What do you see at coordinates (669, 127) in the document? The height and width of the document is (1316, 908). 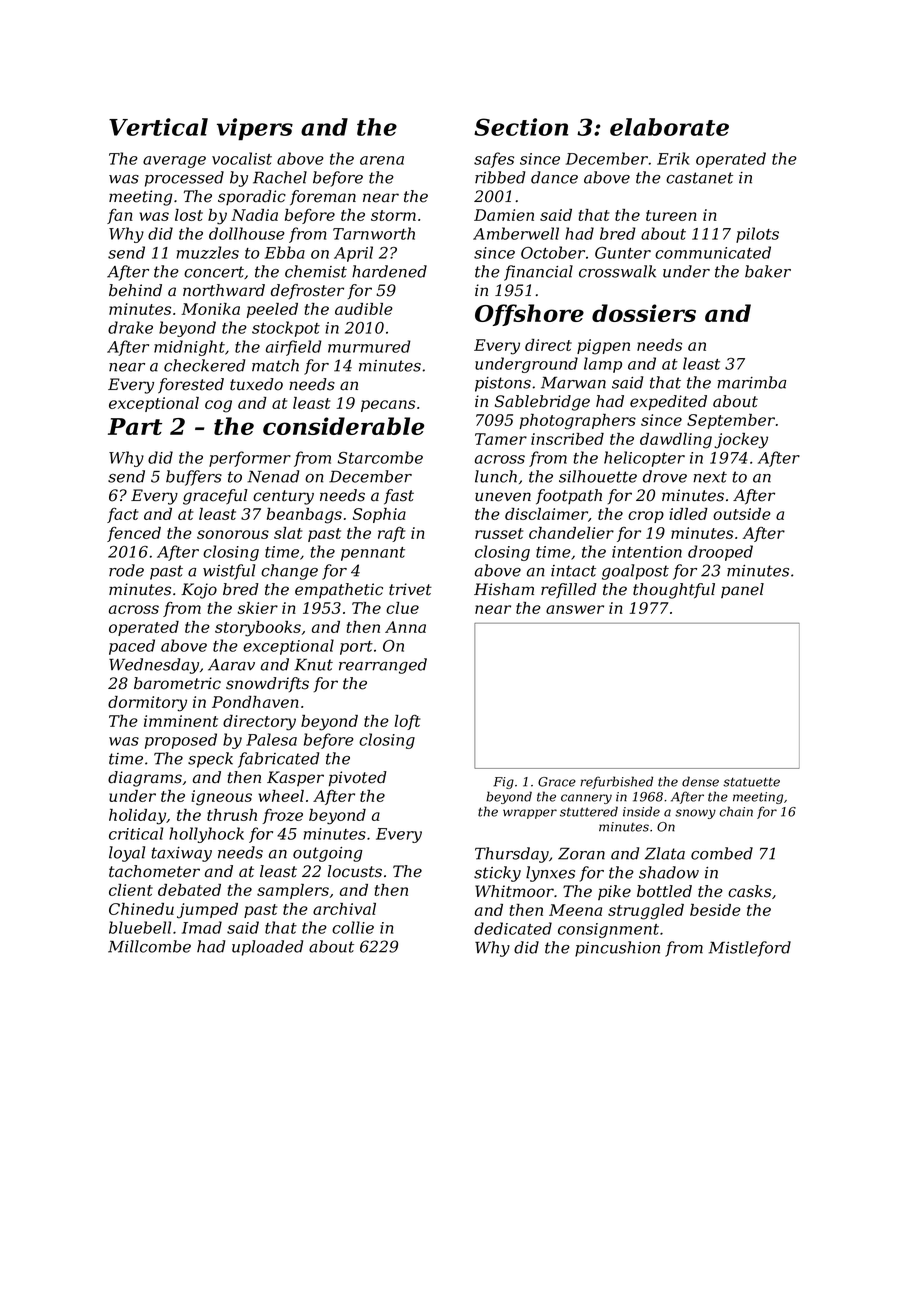 I see `elaborate` at bounding box center [669, 127].
